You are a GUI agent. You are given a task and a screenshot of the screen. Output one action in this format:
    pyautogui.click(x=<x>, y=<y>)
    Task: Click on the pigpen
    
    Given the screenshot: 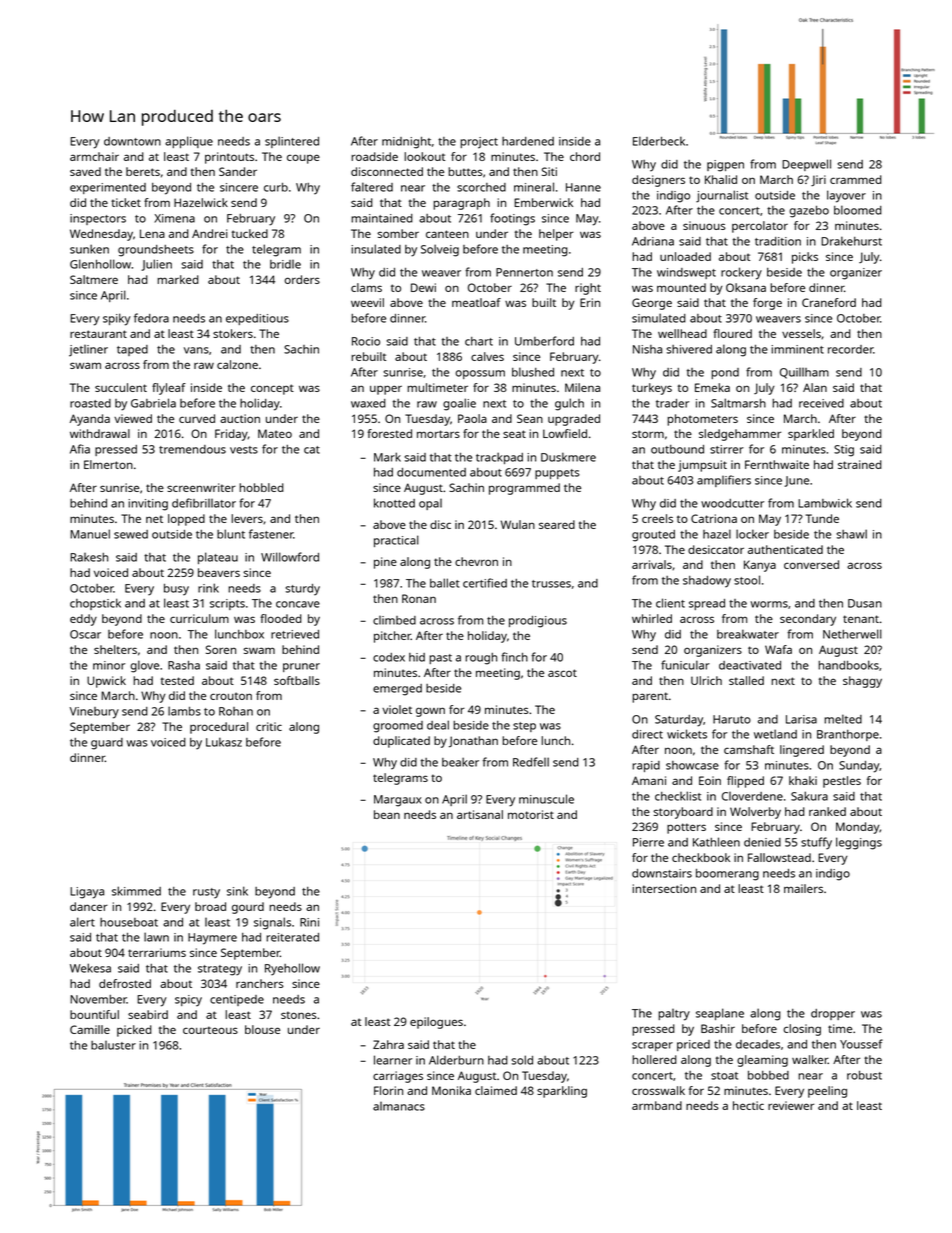 What is the action you would take?
    pyautogui.click(x=725, y=166)
